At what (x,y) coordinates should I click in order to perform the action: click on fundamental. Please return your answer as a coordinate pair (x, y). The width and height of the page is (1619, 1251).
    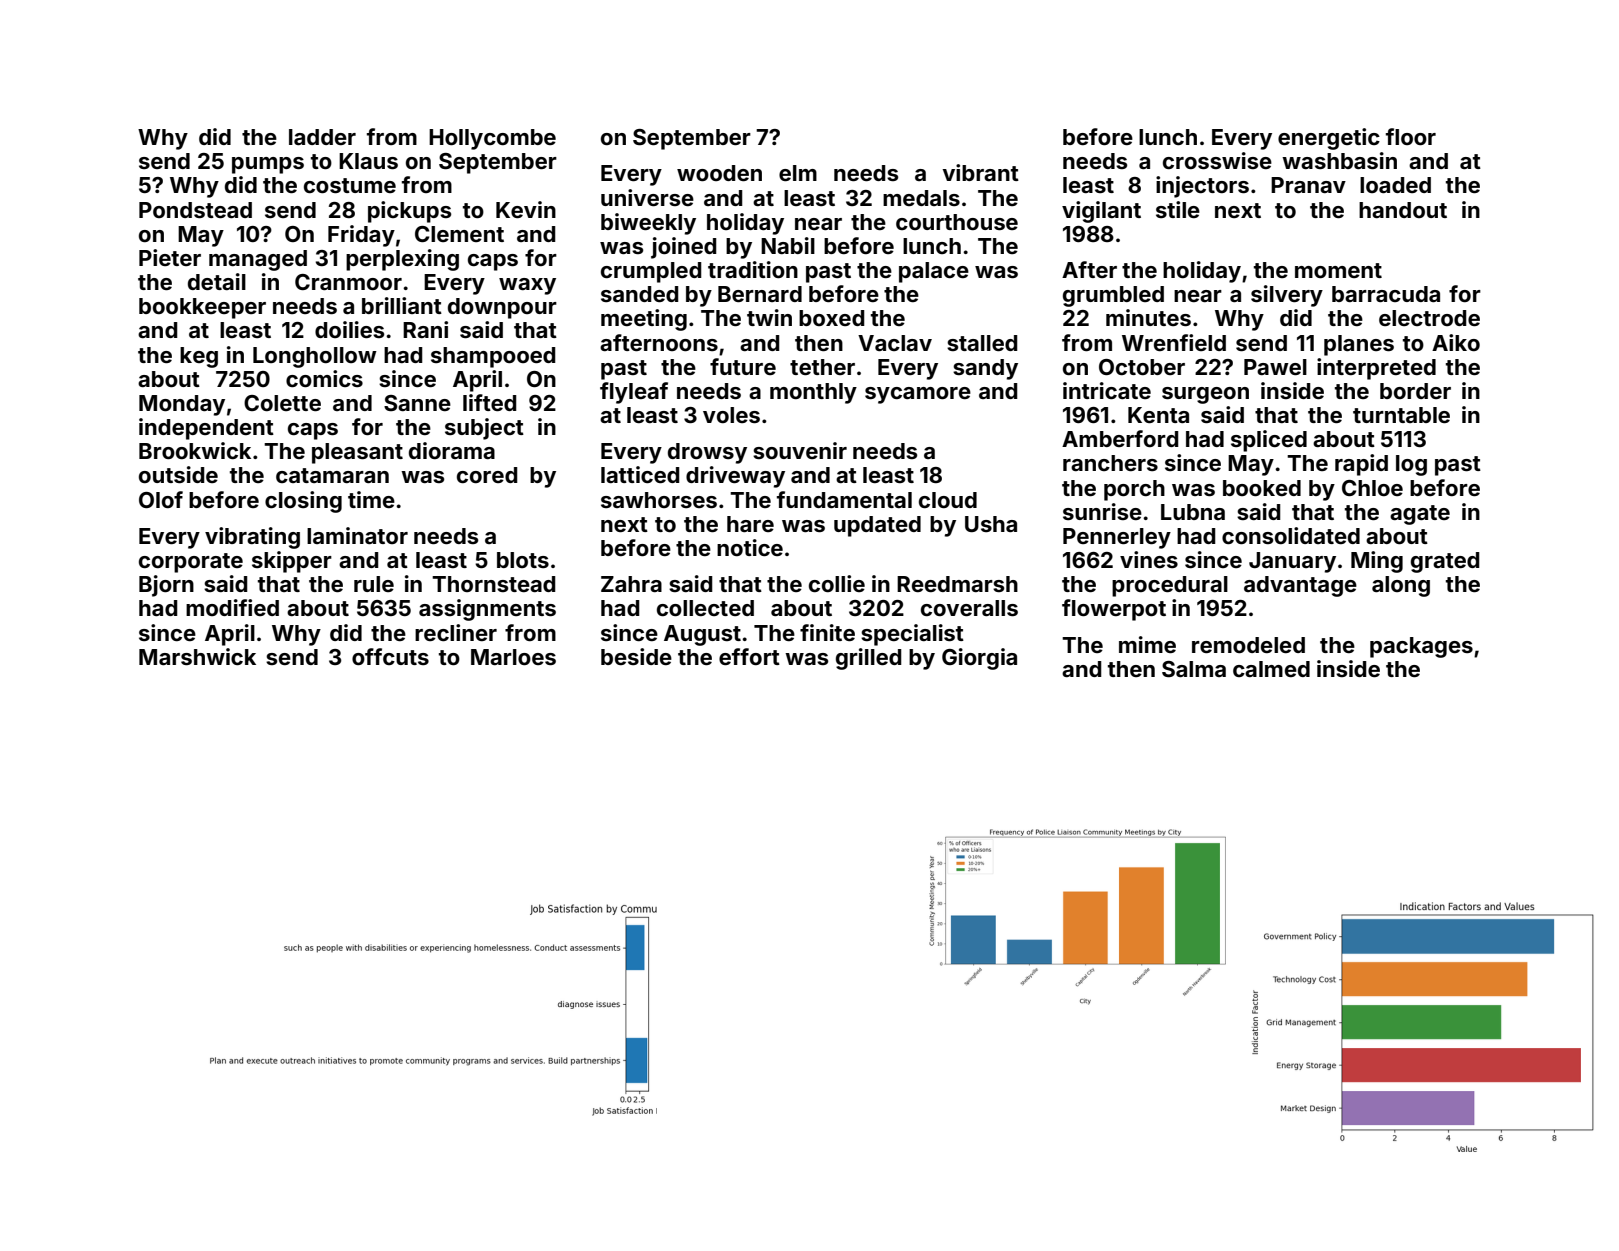
    Looking at the image, I should click on (844, 499).
